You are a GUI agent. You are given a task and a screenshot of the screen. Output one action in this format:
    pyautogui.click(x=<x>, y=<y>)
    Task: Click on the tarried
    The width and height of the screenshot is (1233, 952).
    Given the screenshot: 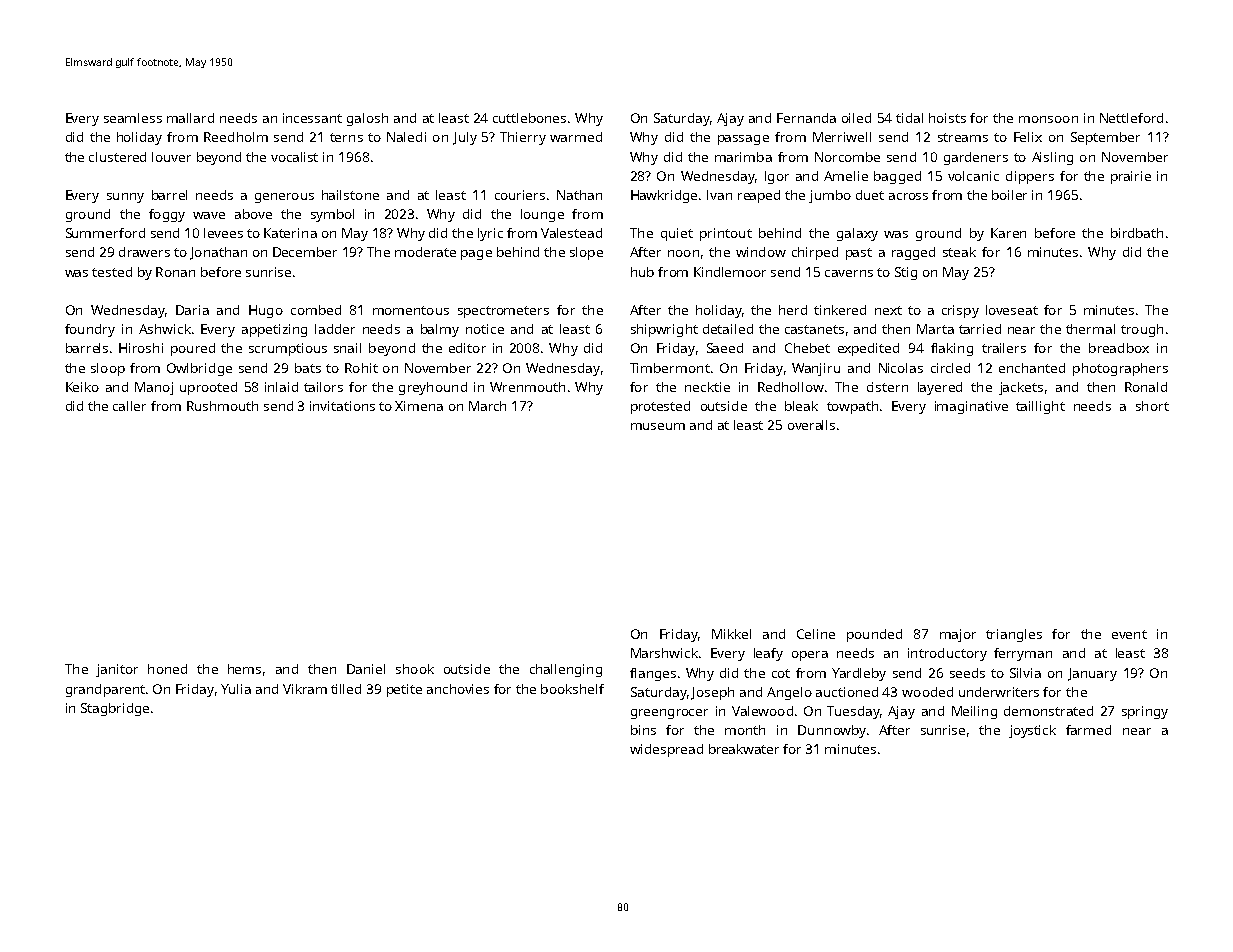 What is the action you would take?
    pyautogui.click(x=980, y=329)
